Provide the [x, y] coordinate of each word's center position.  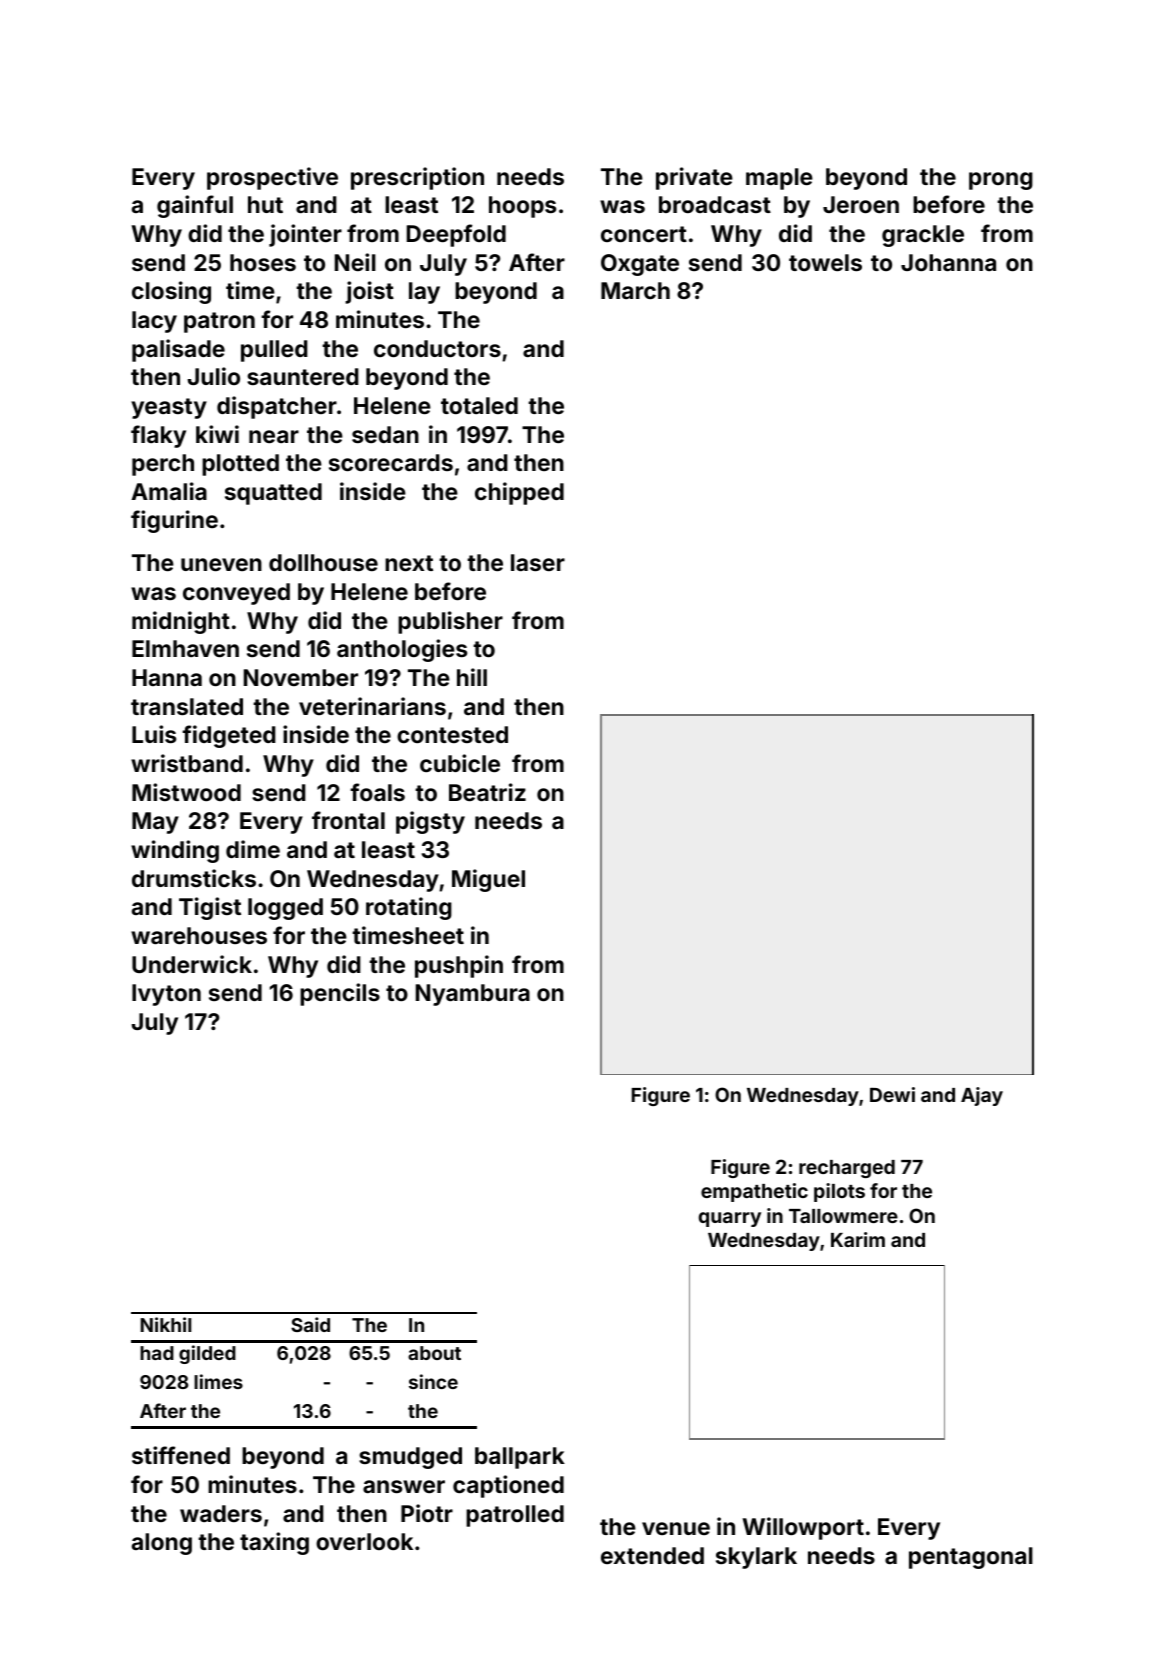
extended [652, 1555]
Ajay [982, 1096]
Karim [858, 1239]
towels [825, 262]
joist [369, 292]
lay [424, 293]
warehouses [199, 935]
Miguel [488, 880]
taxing [274, 1543]
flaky [158, 436]
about [434, 1353]
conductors [437, 348]
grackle [923, 236]
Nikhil [165, 1324]
